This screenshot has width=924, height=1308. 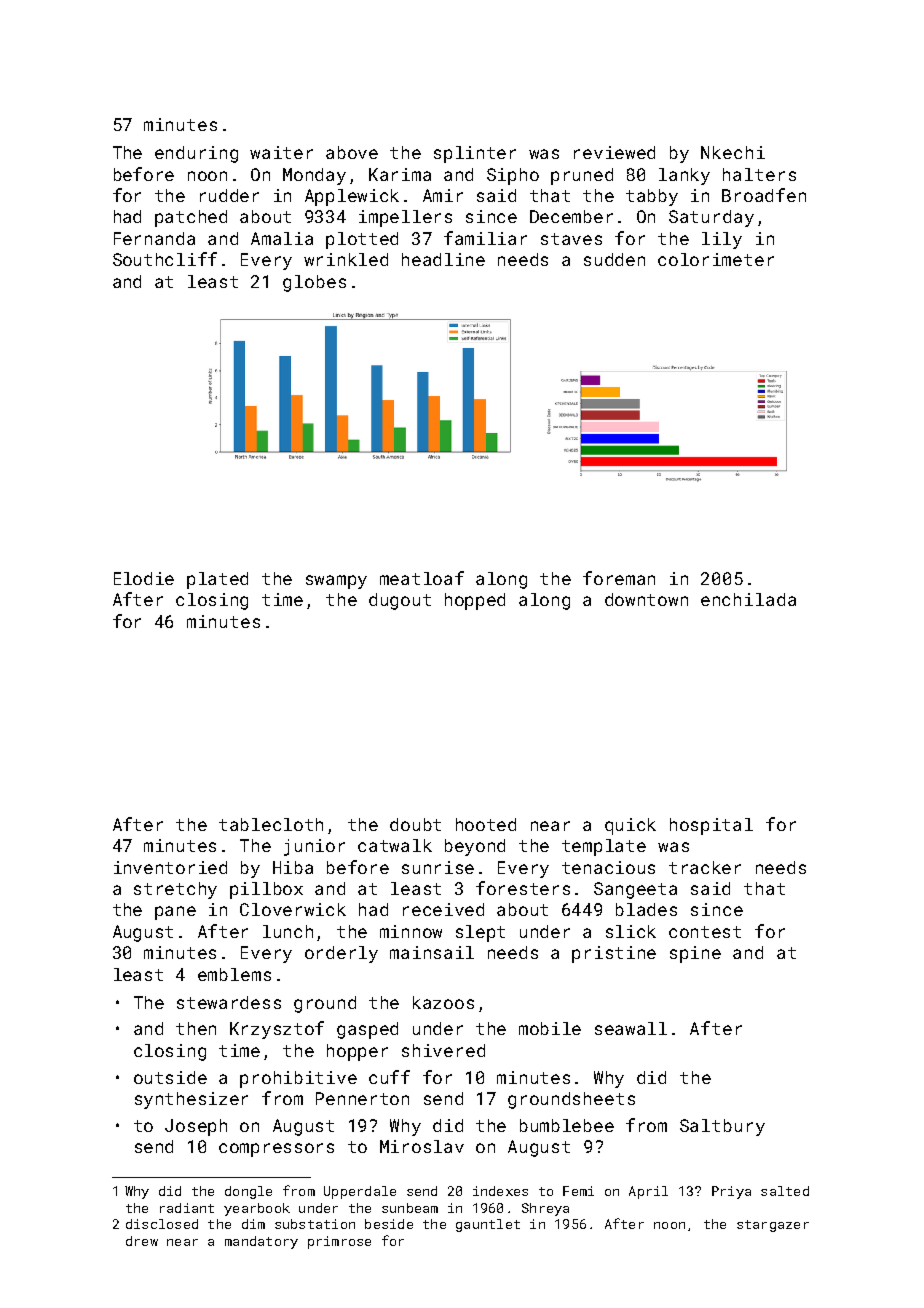 What do you see at coordinates (191, 218) in the screenshot?
I see `patched` at bounding box center [191, 218].
